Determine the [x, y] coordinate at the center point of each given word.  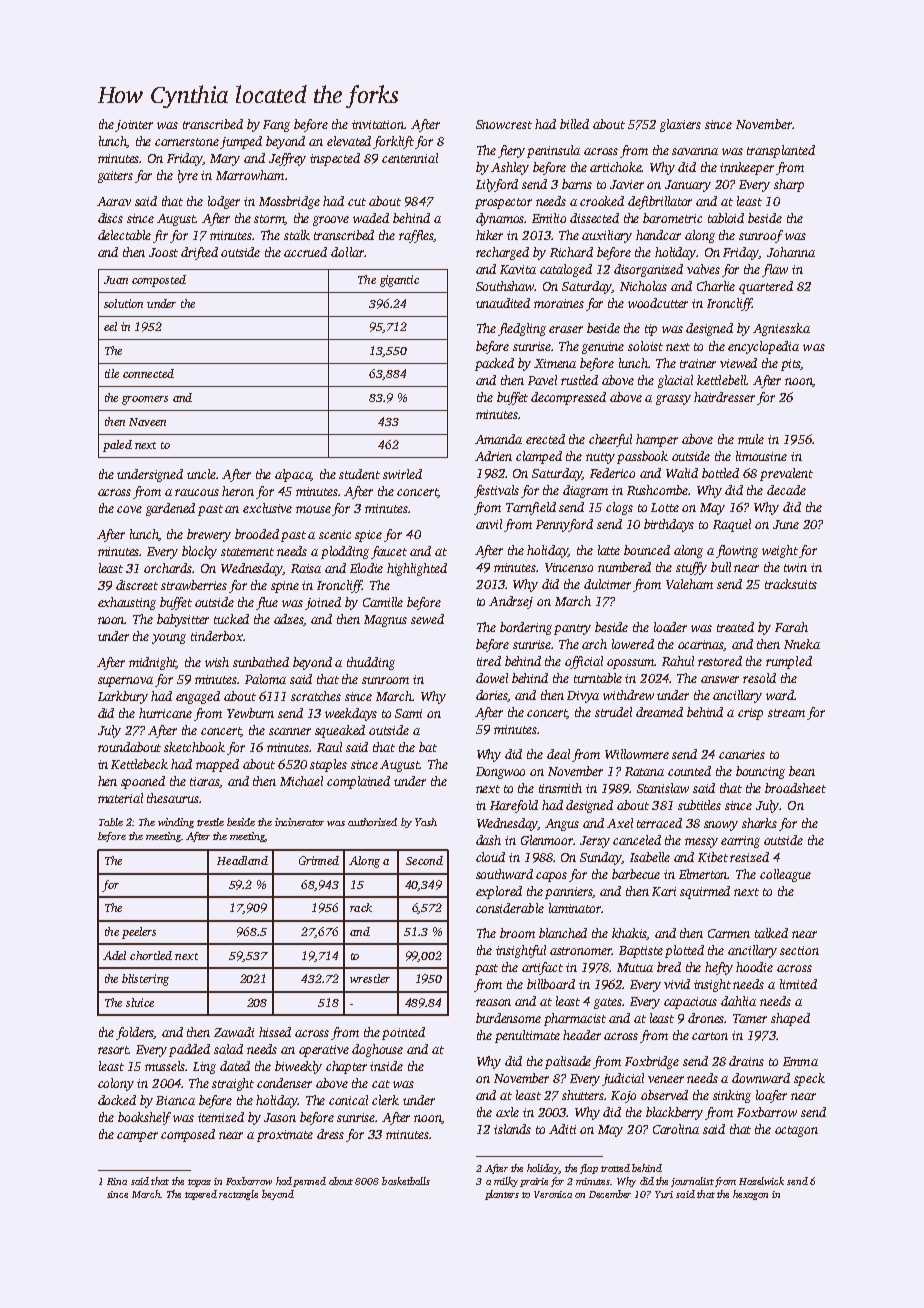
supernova [125, 682]
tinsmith [560, 788]
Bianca [175, 1100]
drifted [199, 253]
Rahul [678, 661]
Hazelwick [761, 1181]
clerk [385, 1100]
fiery [511, 151]
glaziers [680, 125]
